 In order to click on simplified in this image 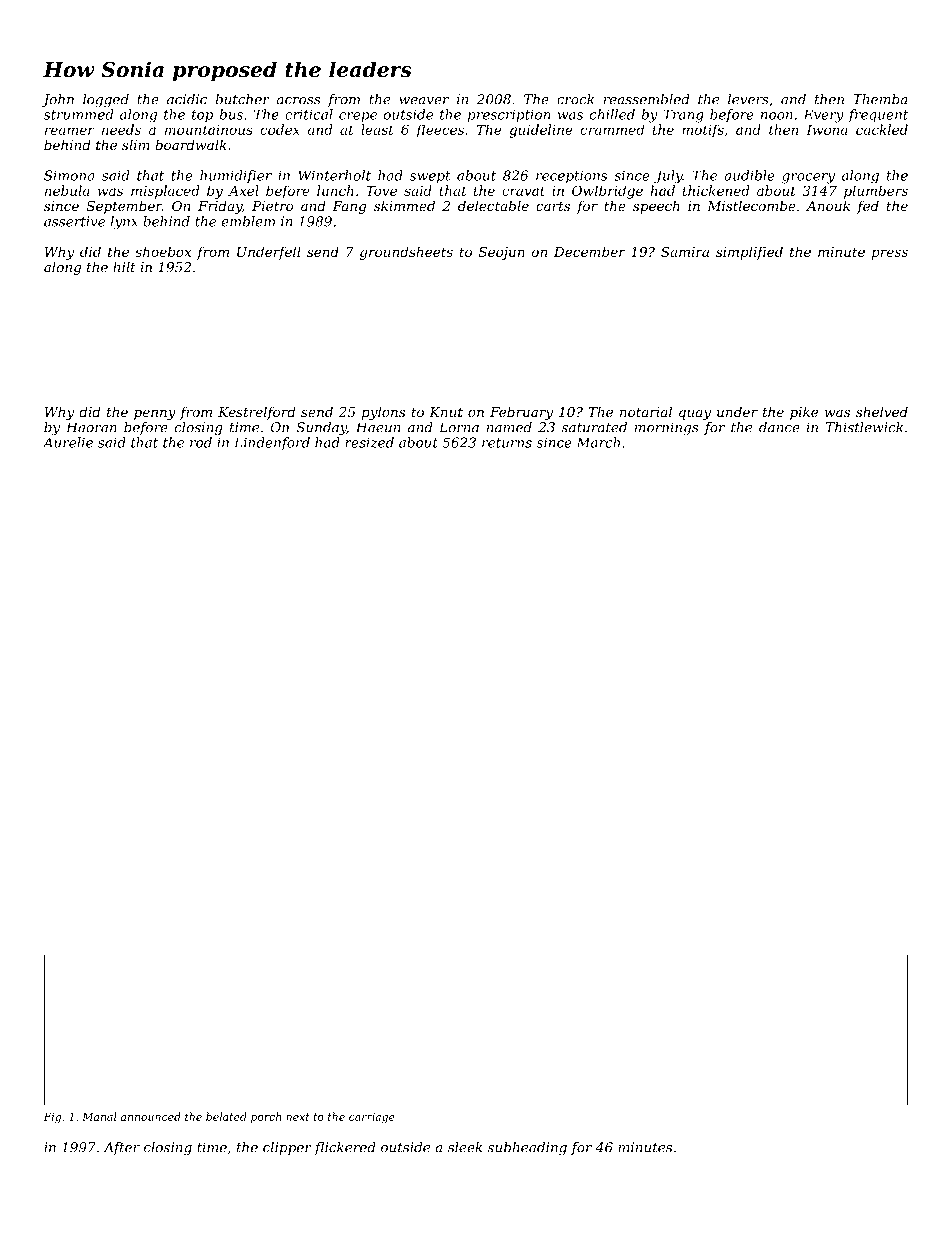, I will do `click(749, 253)`.
